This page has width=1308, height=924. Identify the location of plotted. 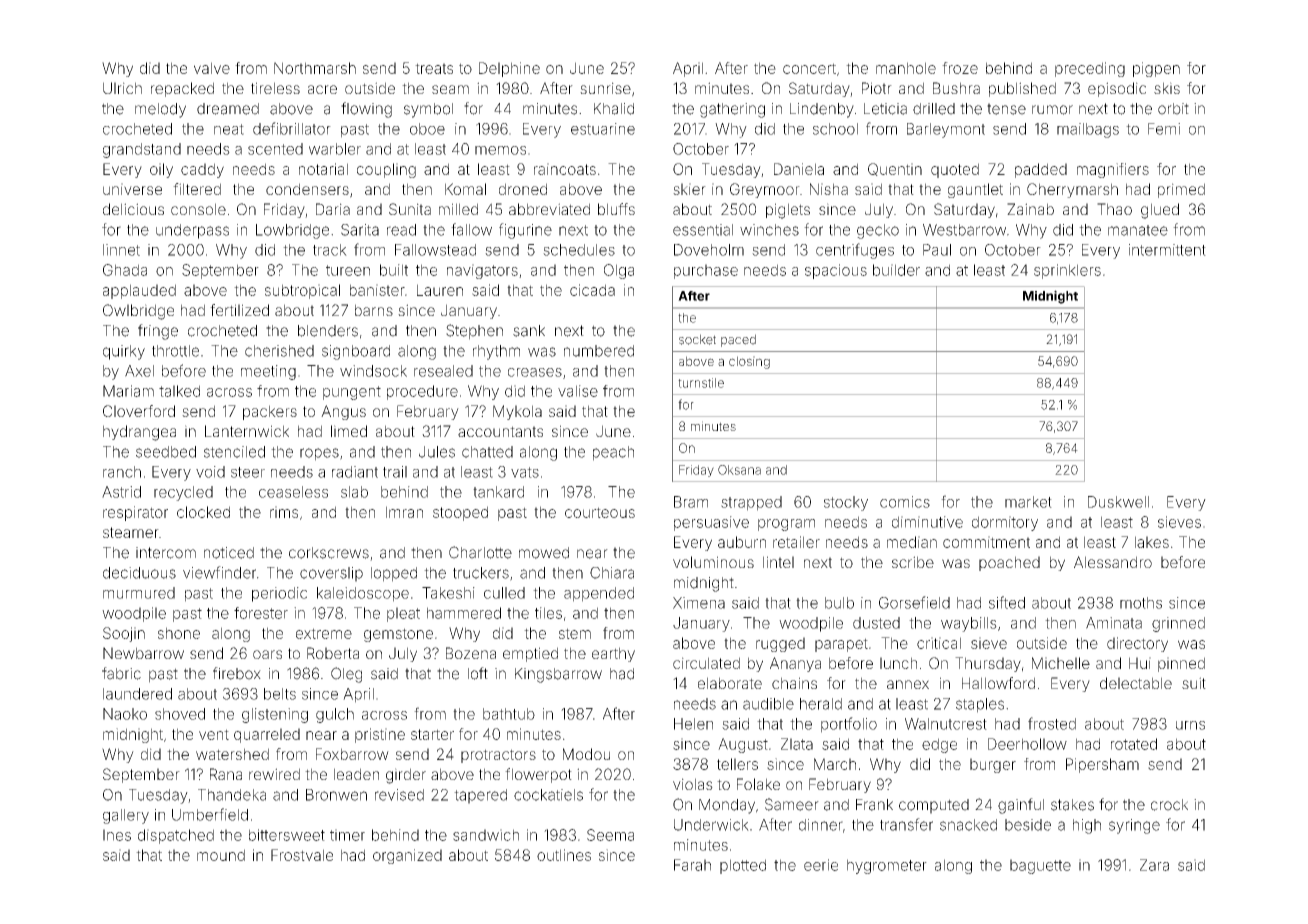
(743, 866).
